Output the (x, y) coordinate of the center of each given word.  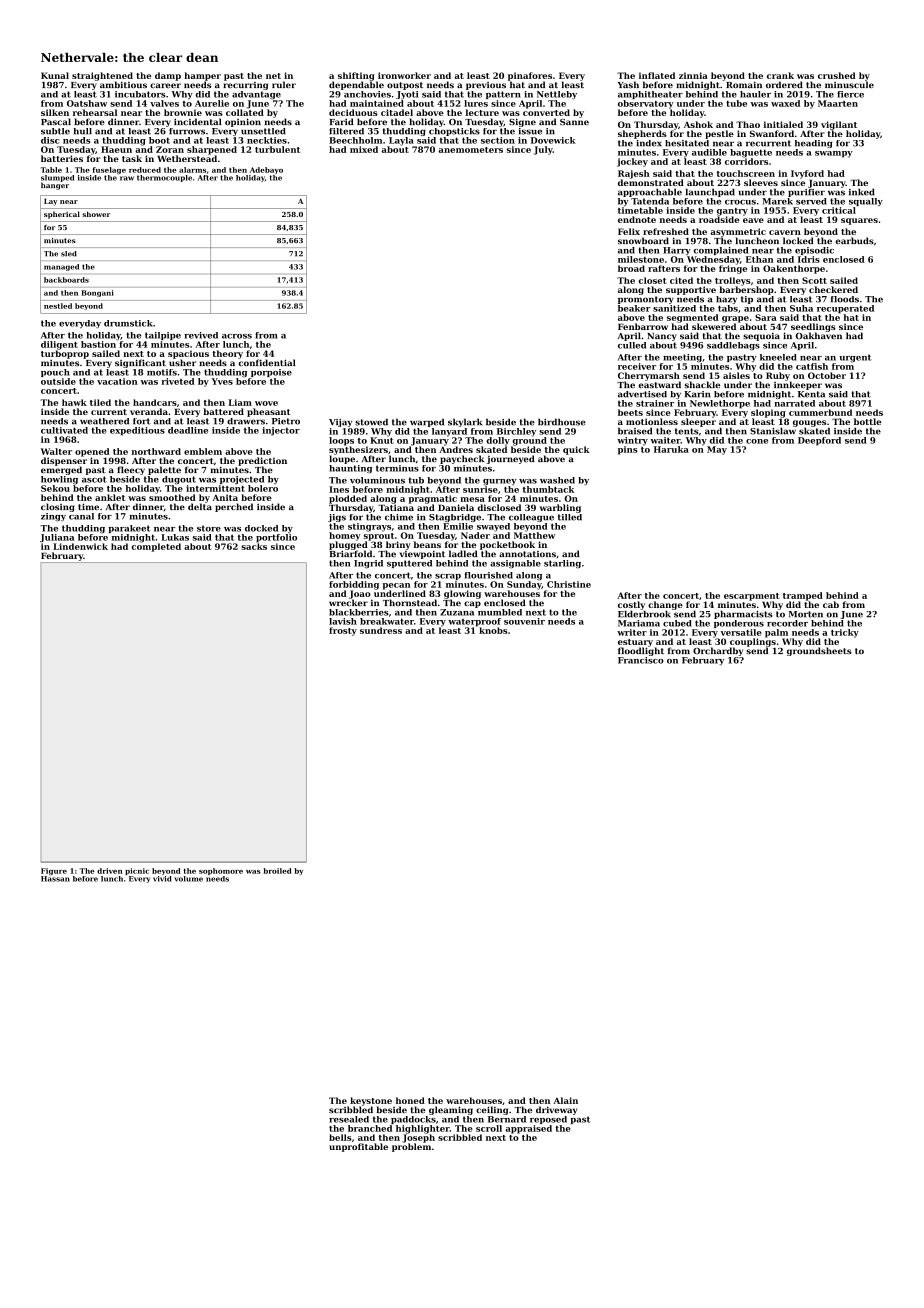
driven (109, 871)
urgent (855, 358)
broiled (277, 871)
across (237, 336)
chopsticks (454, 132)
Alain (566, 1100)
